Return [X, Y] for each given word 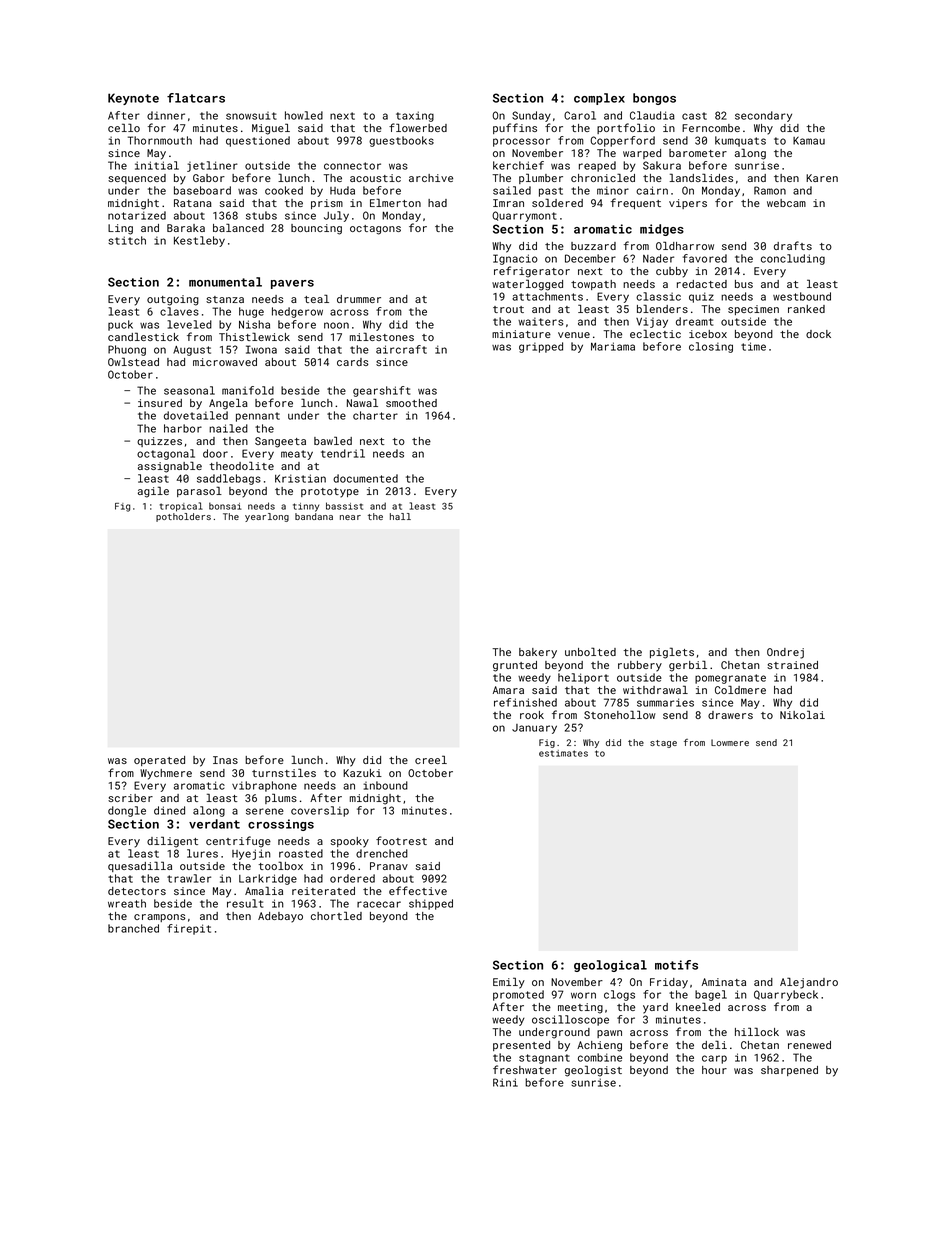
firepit [189, 929]
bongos [654, 99]
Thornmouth [160, 140]
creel [431, 759]
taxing [415, 116]
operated [159, 761]
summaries [665, 702]
